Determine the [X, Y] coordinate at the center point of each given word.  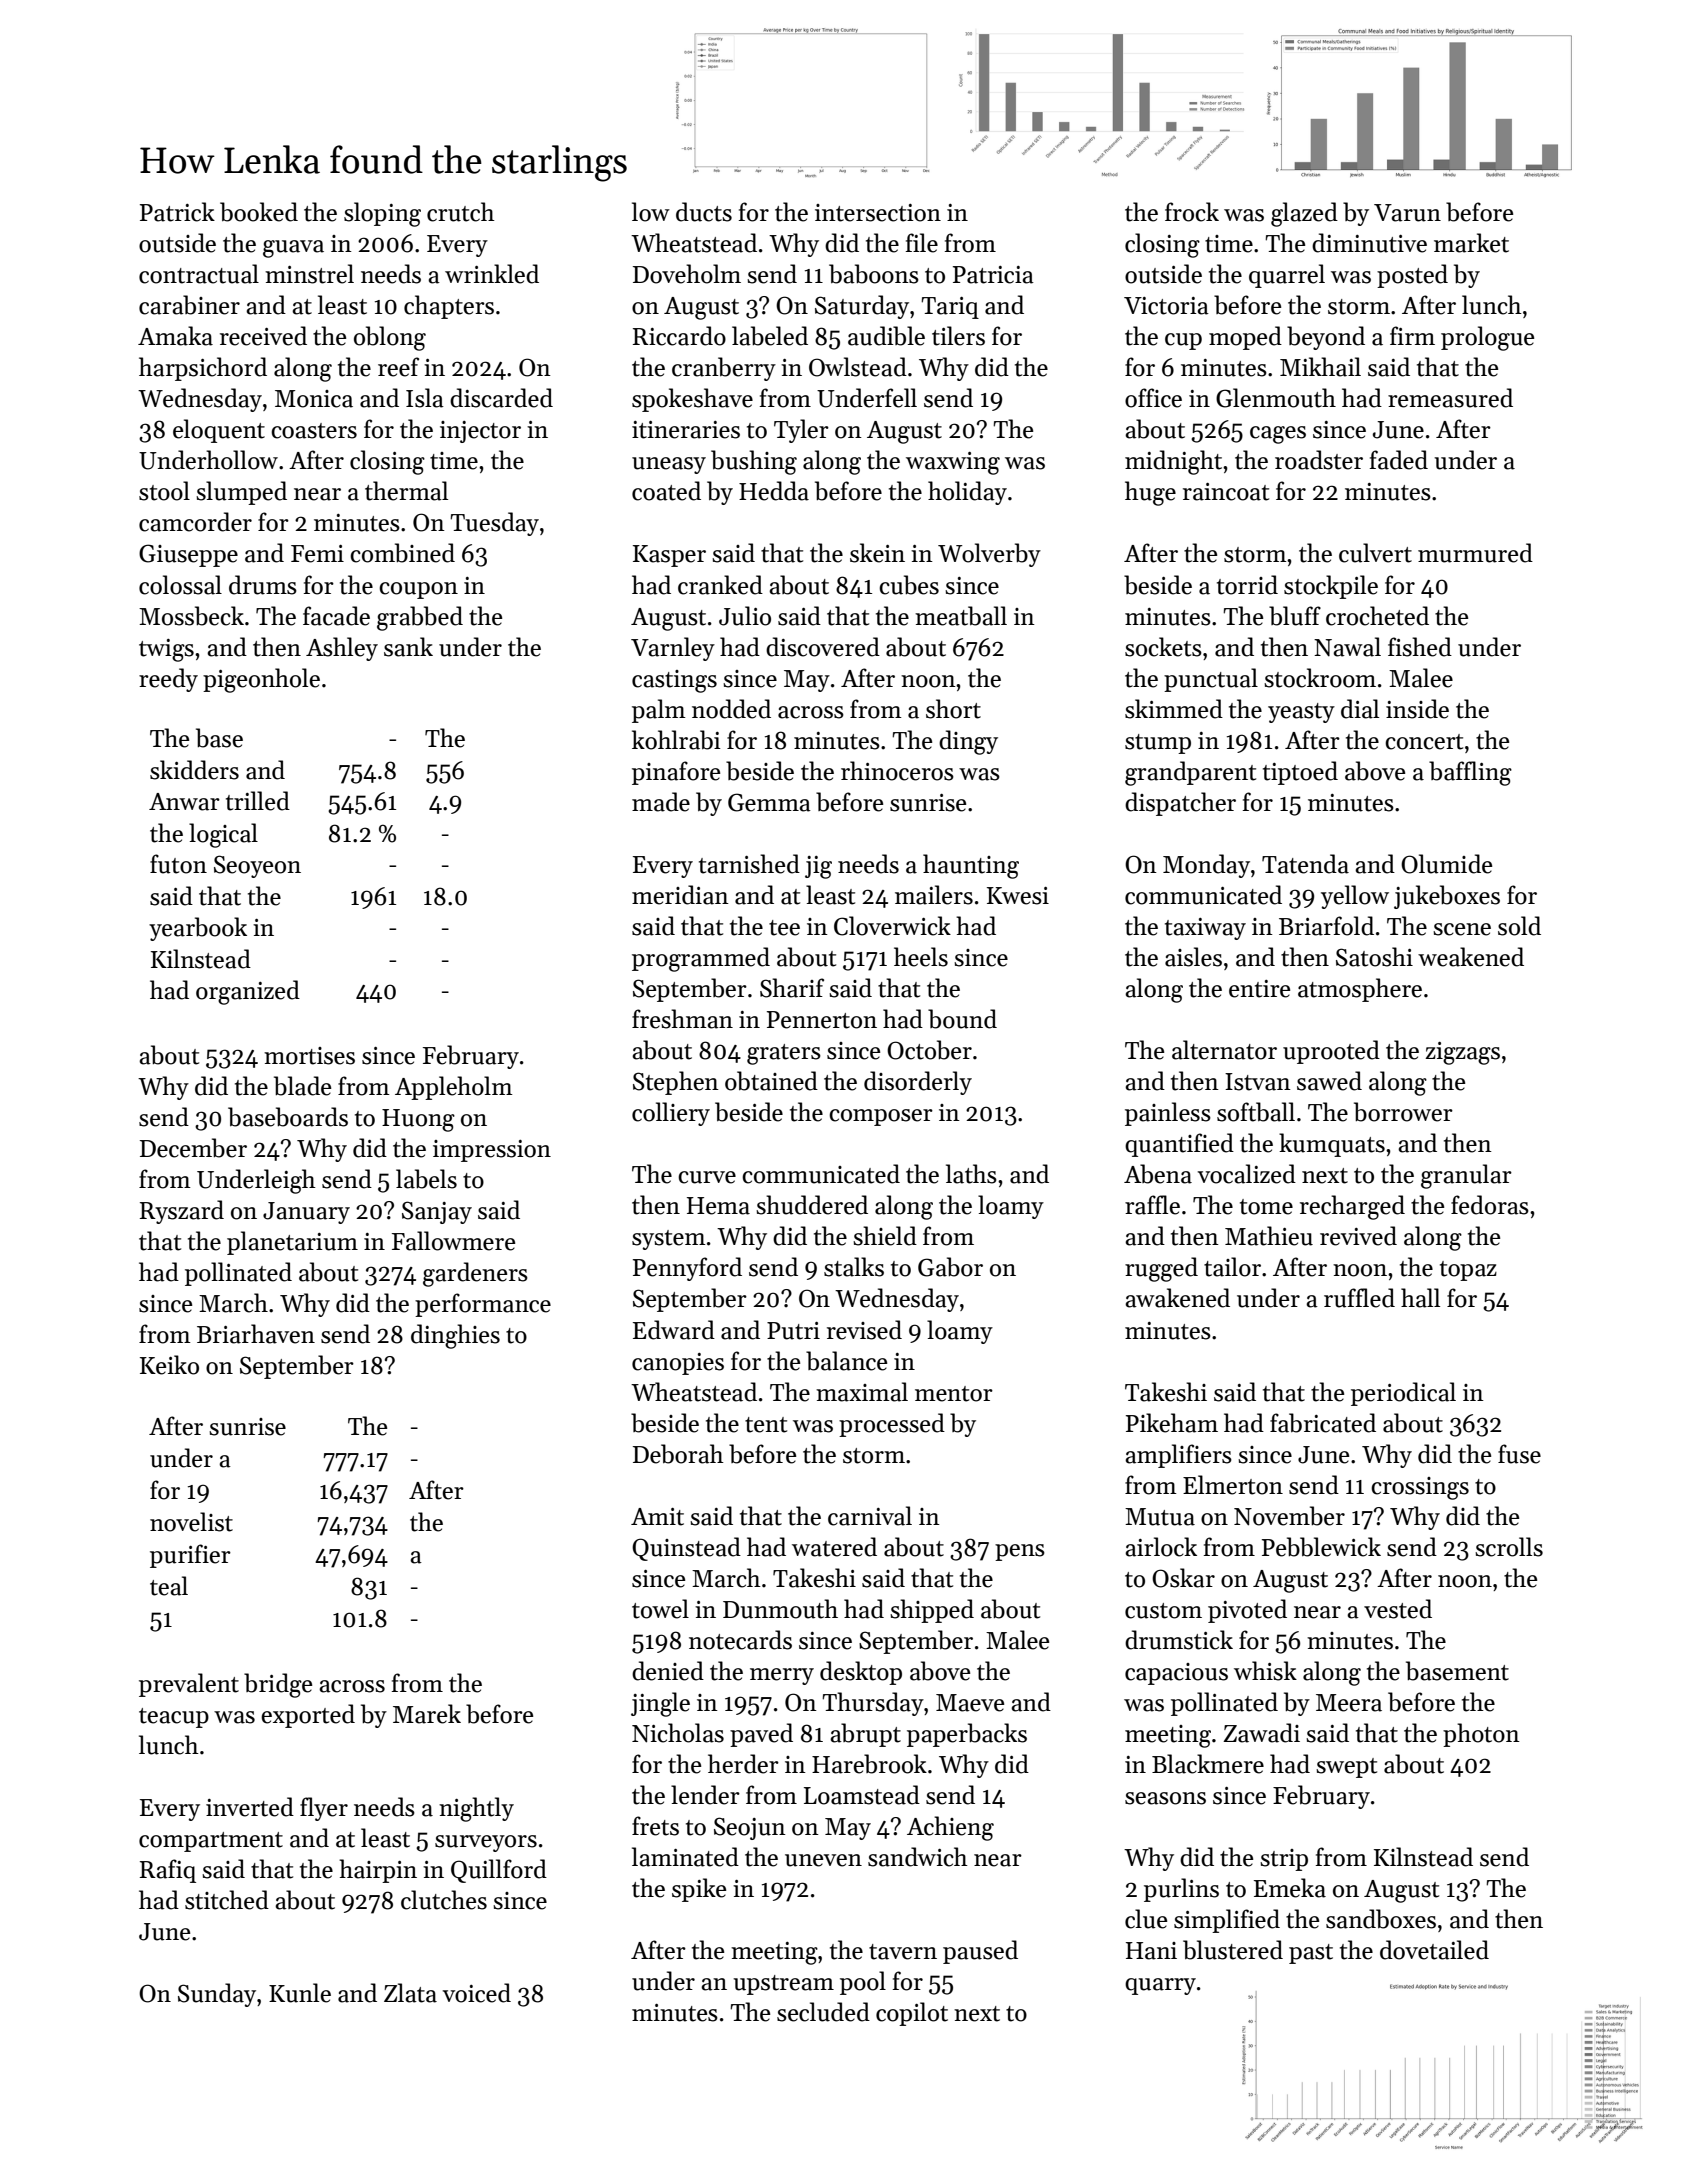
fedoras [1490, 1205]
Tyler [801, 431]
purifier [190, 1556]
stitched [227, 1900]
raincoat [1226, 492]
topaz [1468, 1271]
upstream [783, 1985]
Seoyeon [257, 866]
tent [766, 1425]
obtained [771, 1081]
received [263, 336]
